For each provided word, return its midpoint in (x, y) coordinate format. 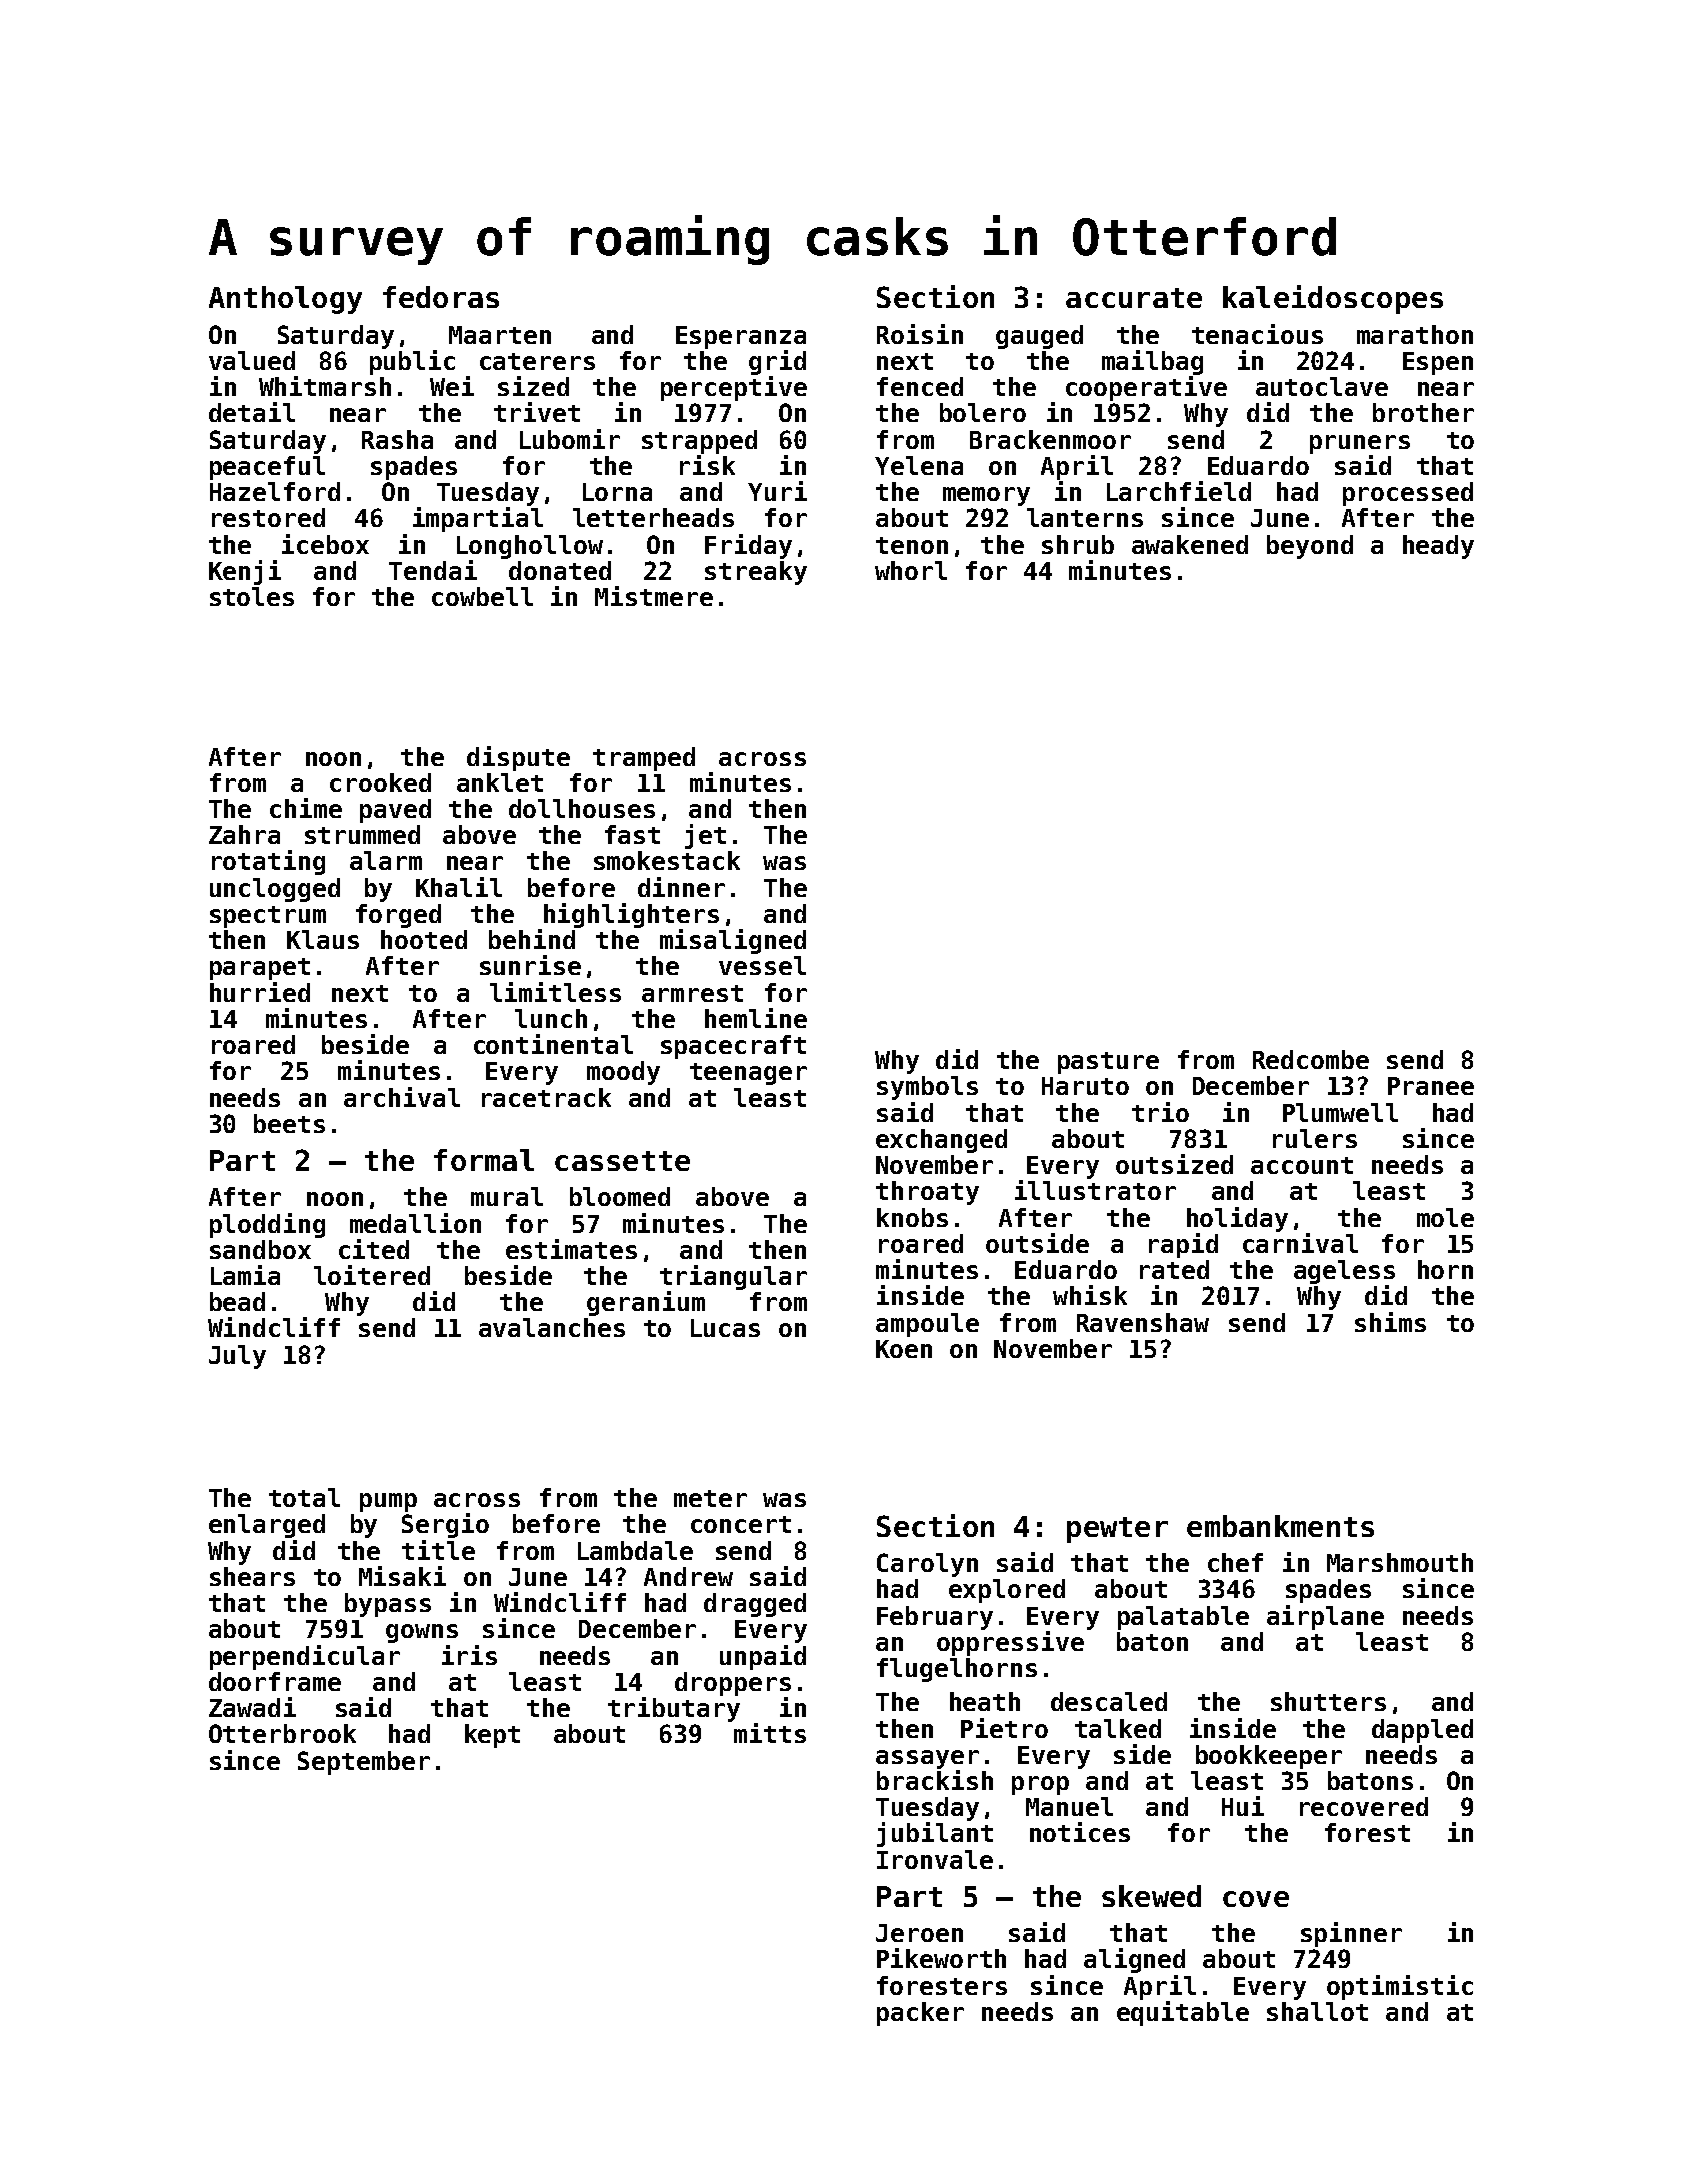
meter (710, 1498)
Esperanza (741, 337)
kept (492, 1736)
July (237, 1357)
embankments (1280, 1526)
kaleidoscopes (1333, 299)
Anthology (285, 300)
